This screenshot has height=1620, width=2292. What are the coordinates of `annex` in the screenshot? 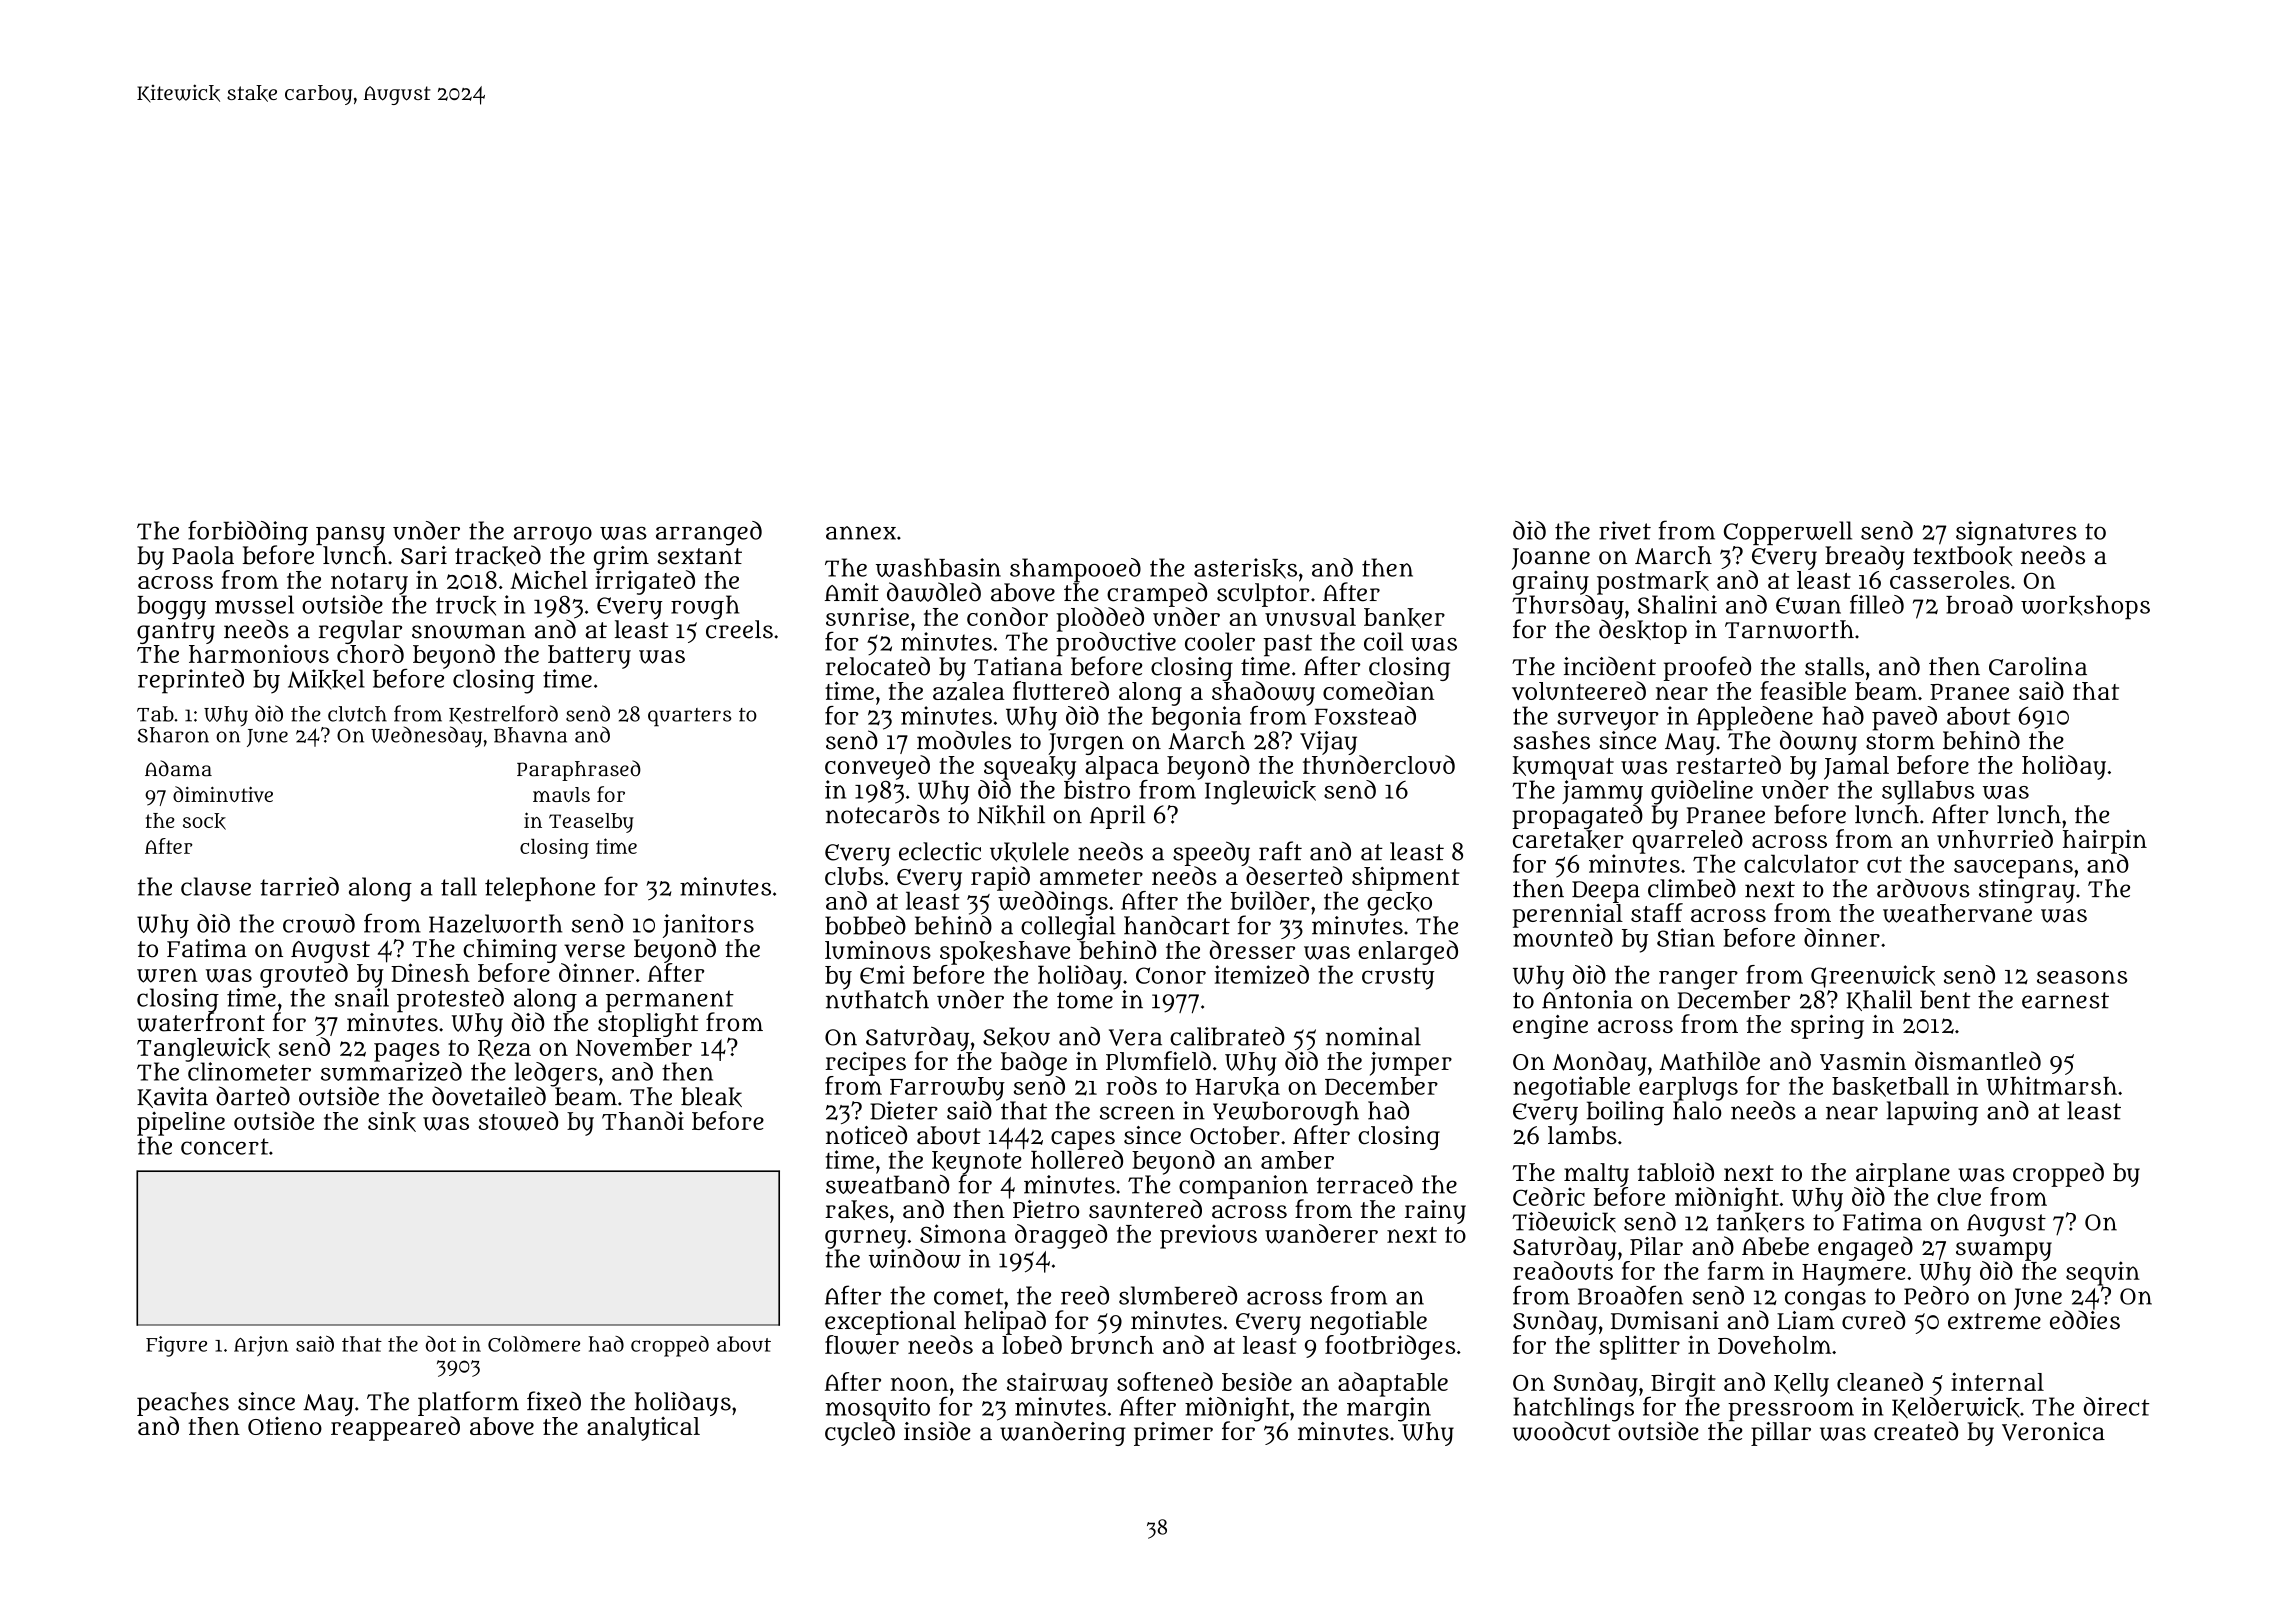 It's located at (861, 533).
